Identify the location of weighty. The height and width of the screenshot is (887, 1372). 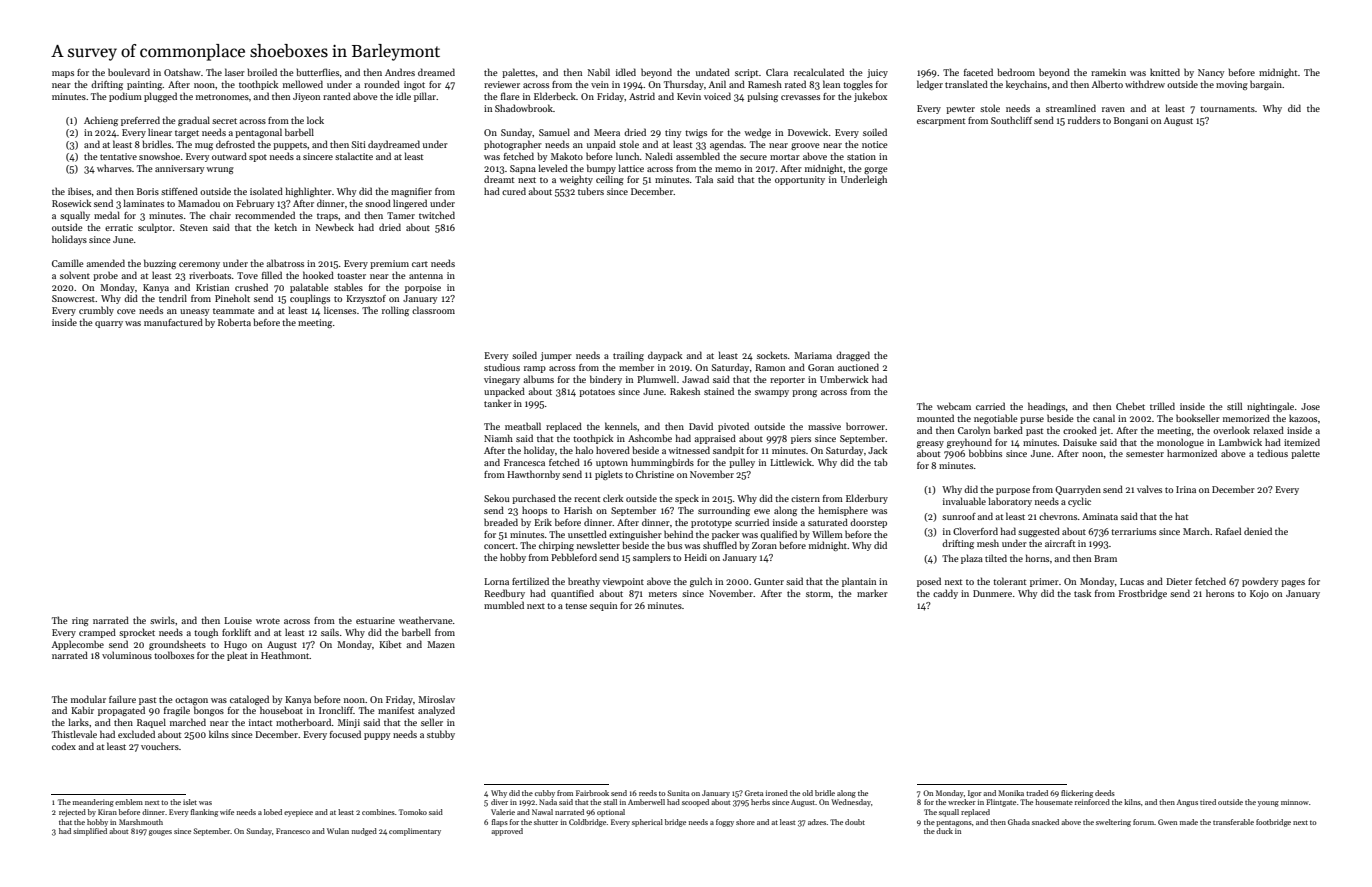
(576, 180).
